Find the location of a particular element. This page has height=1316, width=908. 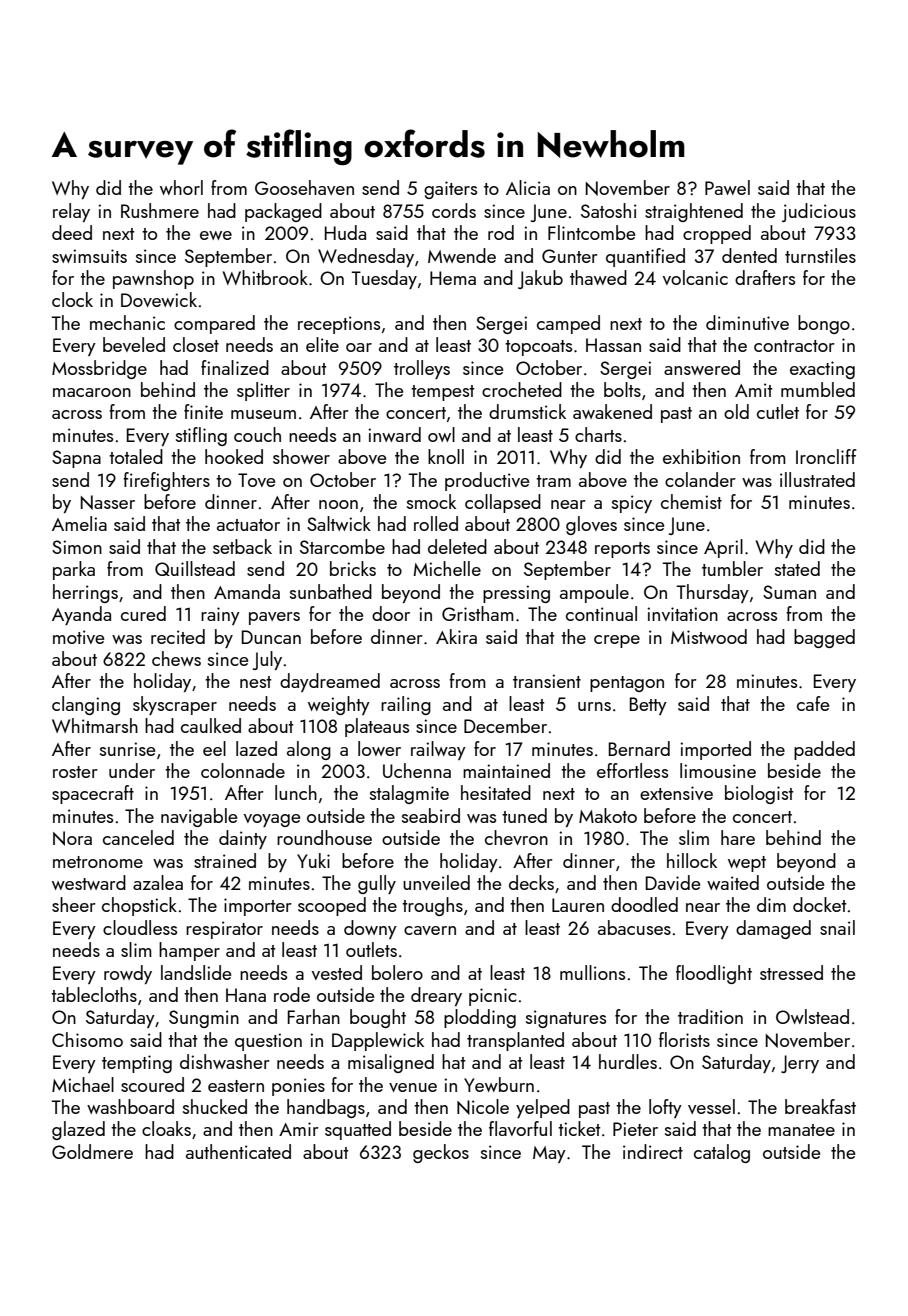

Michelle is located at coordinates (447, 568).
